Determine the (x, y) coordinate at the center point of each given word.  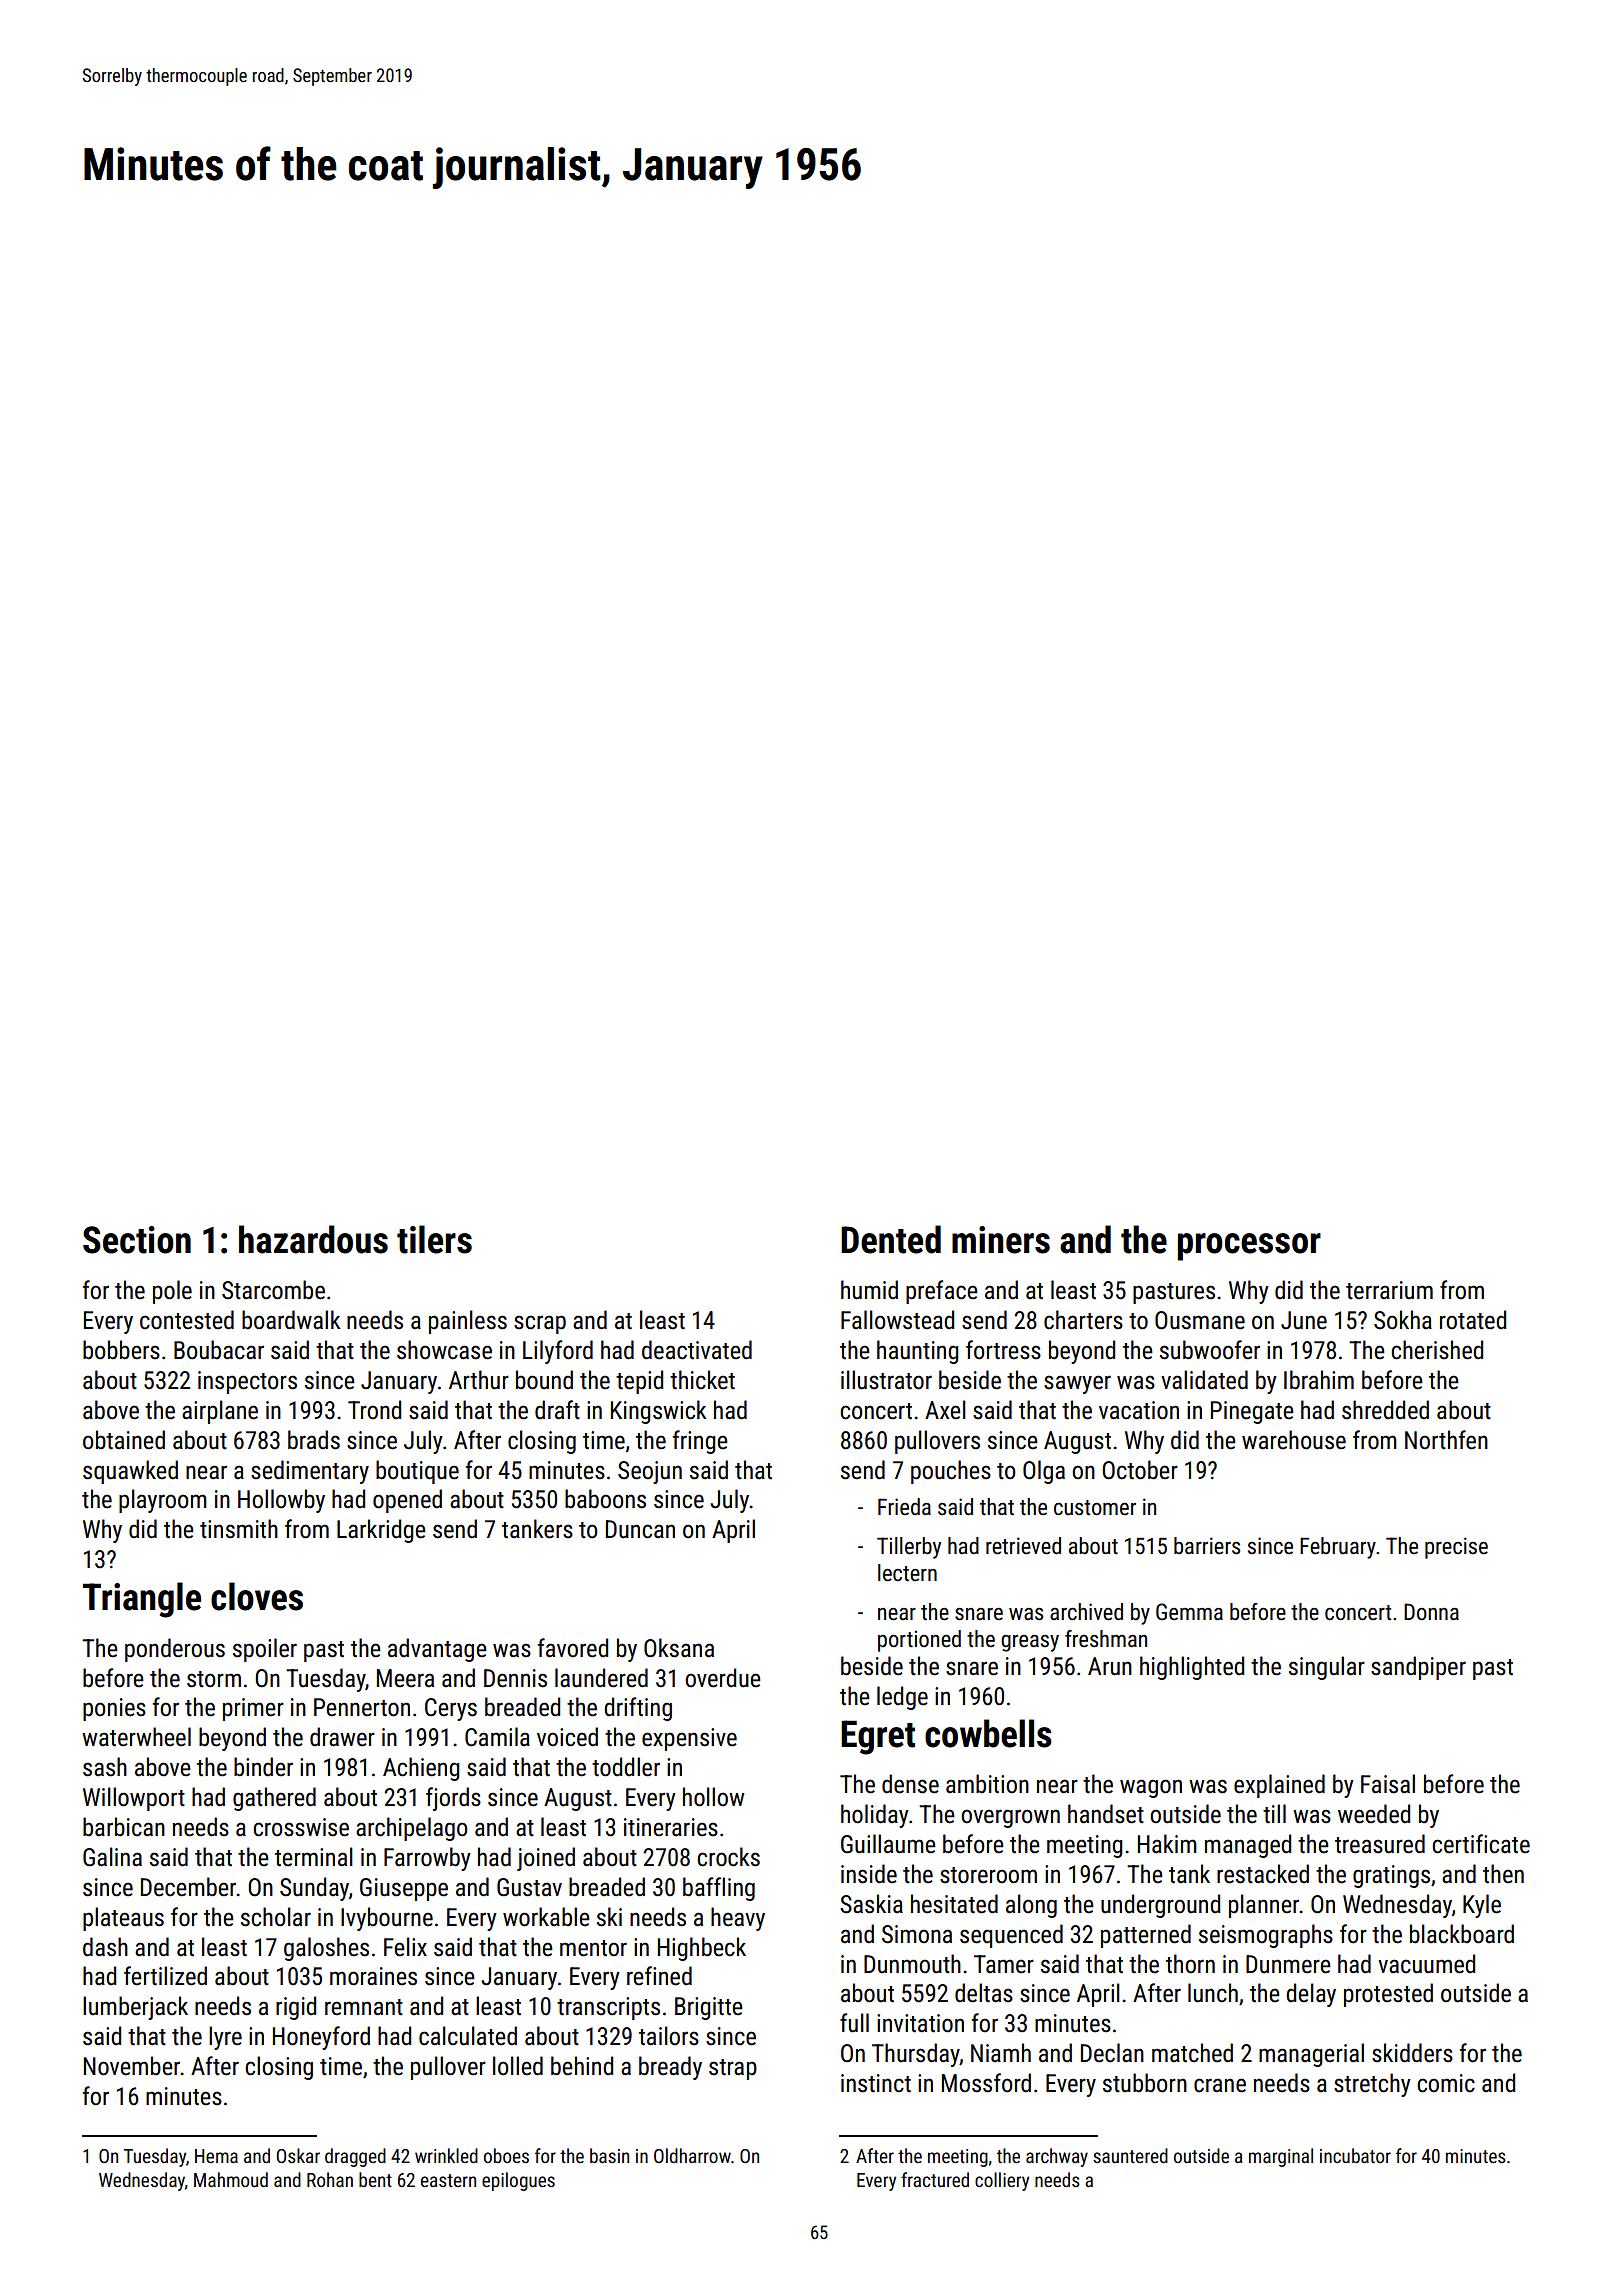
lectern (907, 1573)
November (132, 2066)
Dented (891, 1239)
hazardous (313, 1239)
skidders (1412, 2053)
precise (1456, 1548)
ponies (114, 1709)
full (854, 2023)
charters (1083, 1320)
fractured (935, 2179)
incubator (1355, 2155)
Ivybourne (387, 1919)
